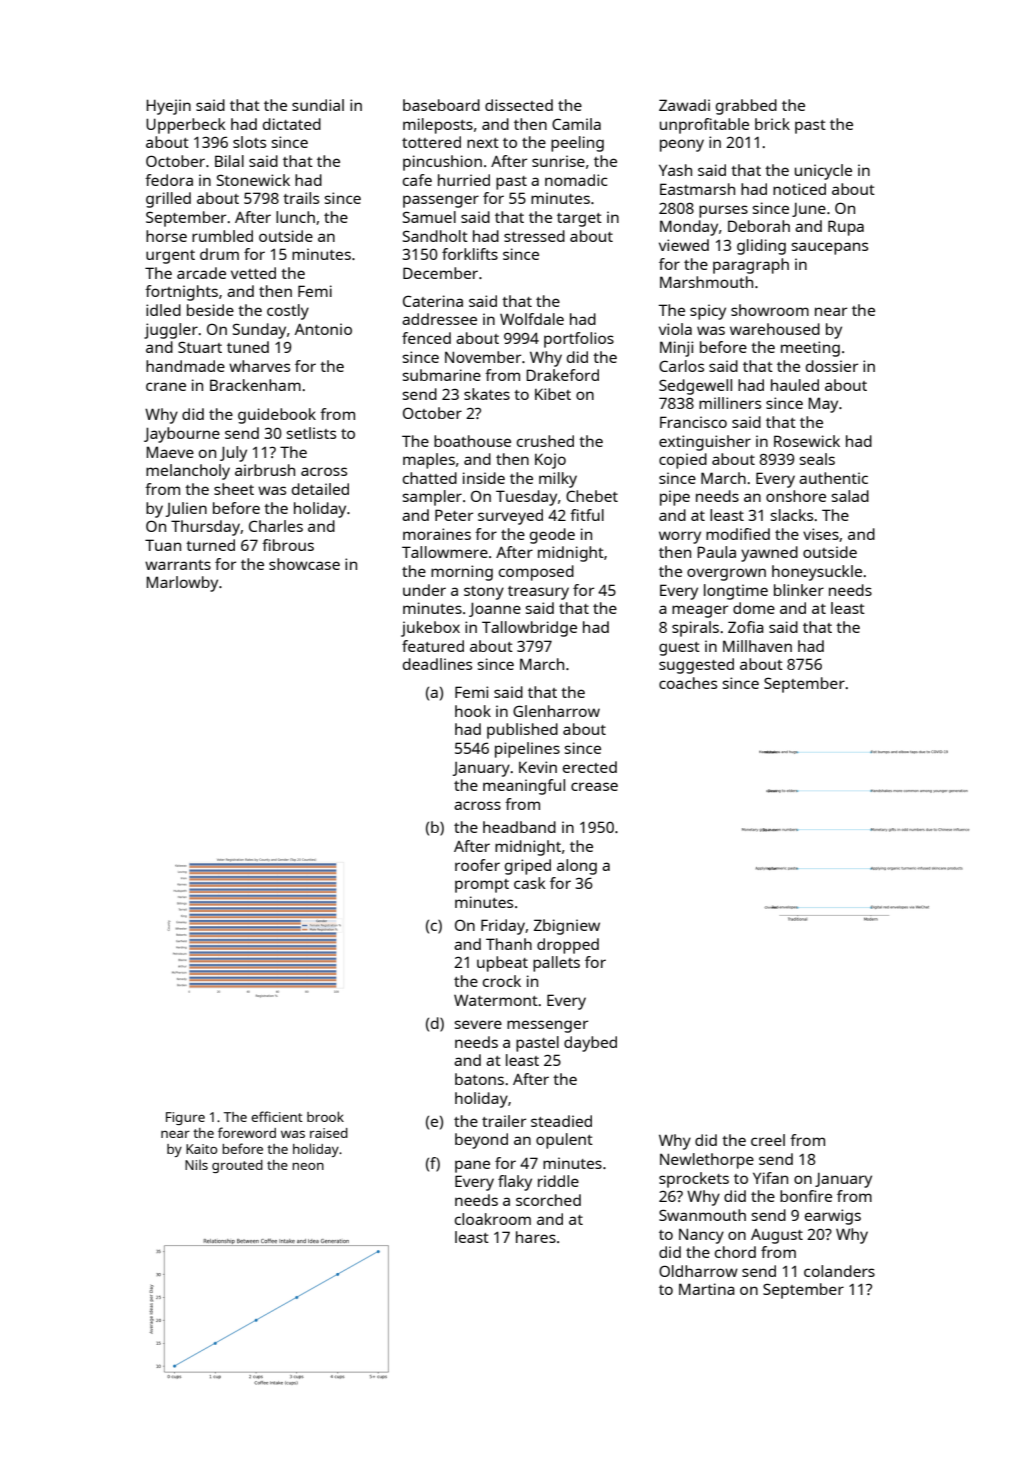 The height and width of the screenshot is (1480, 1022). I want to click on efficient, so click(277, 1116).
